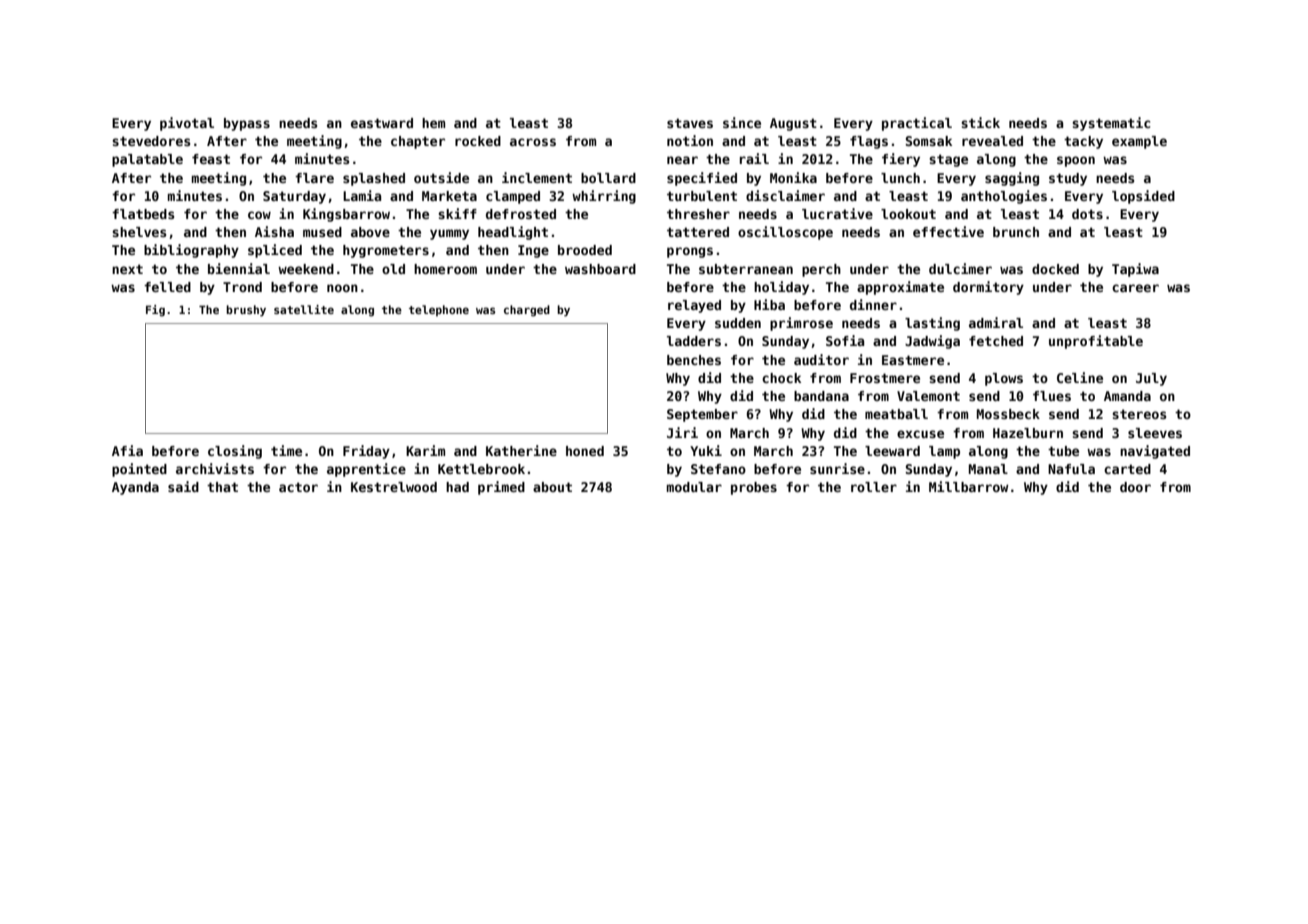 The width and height of the page is (1308, 924). Describe the element at coordinates (457, 213) in the page. I see `skiff` at that location.
